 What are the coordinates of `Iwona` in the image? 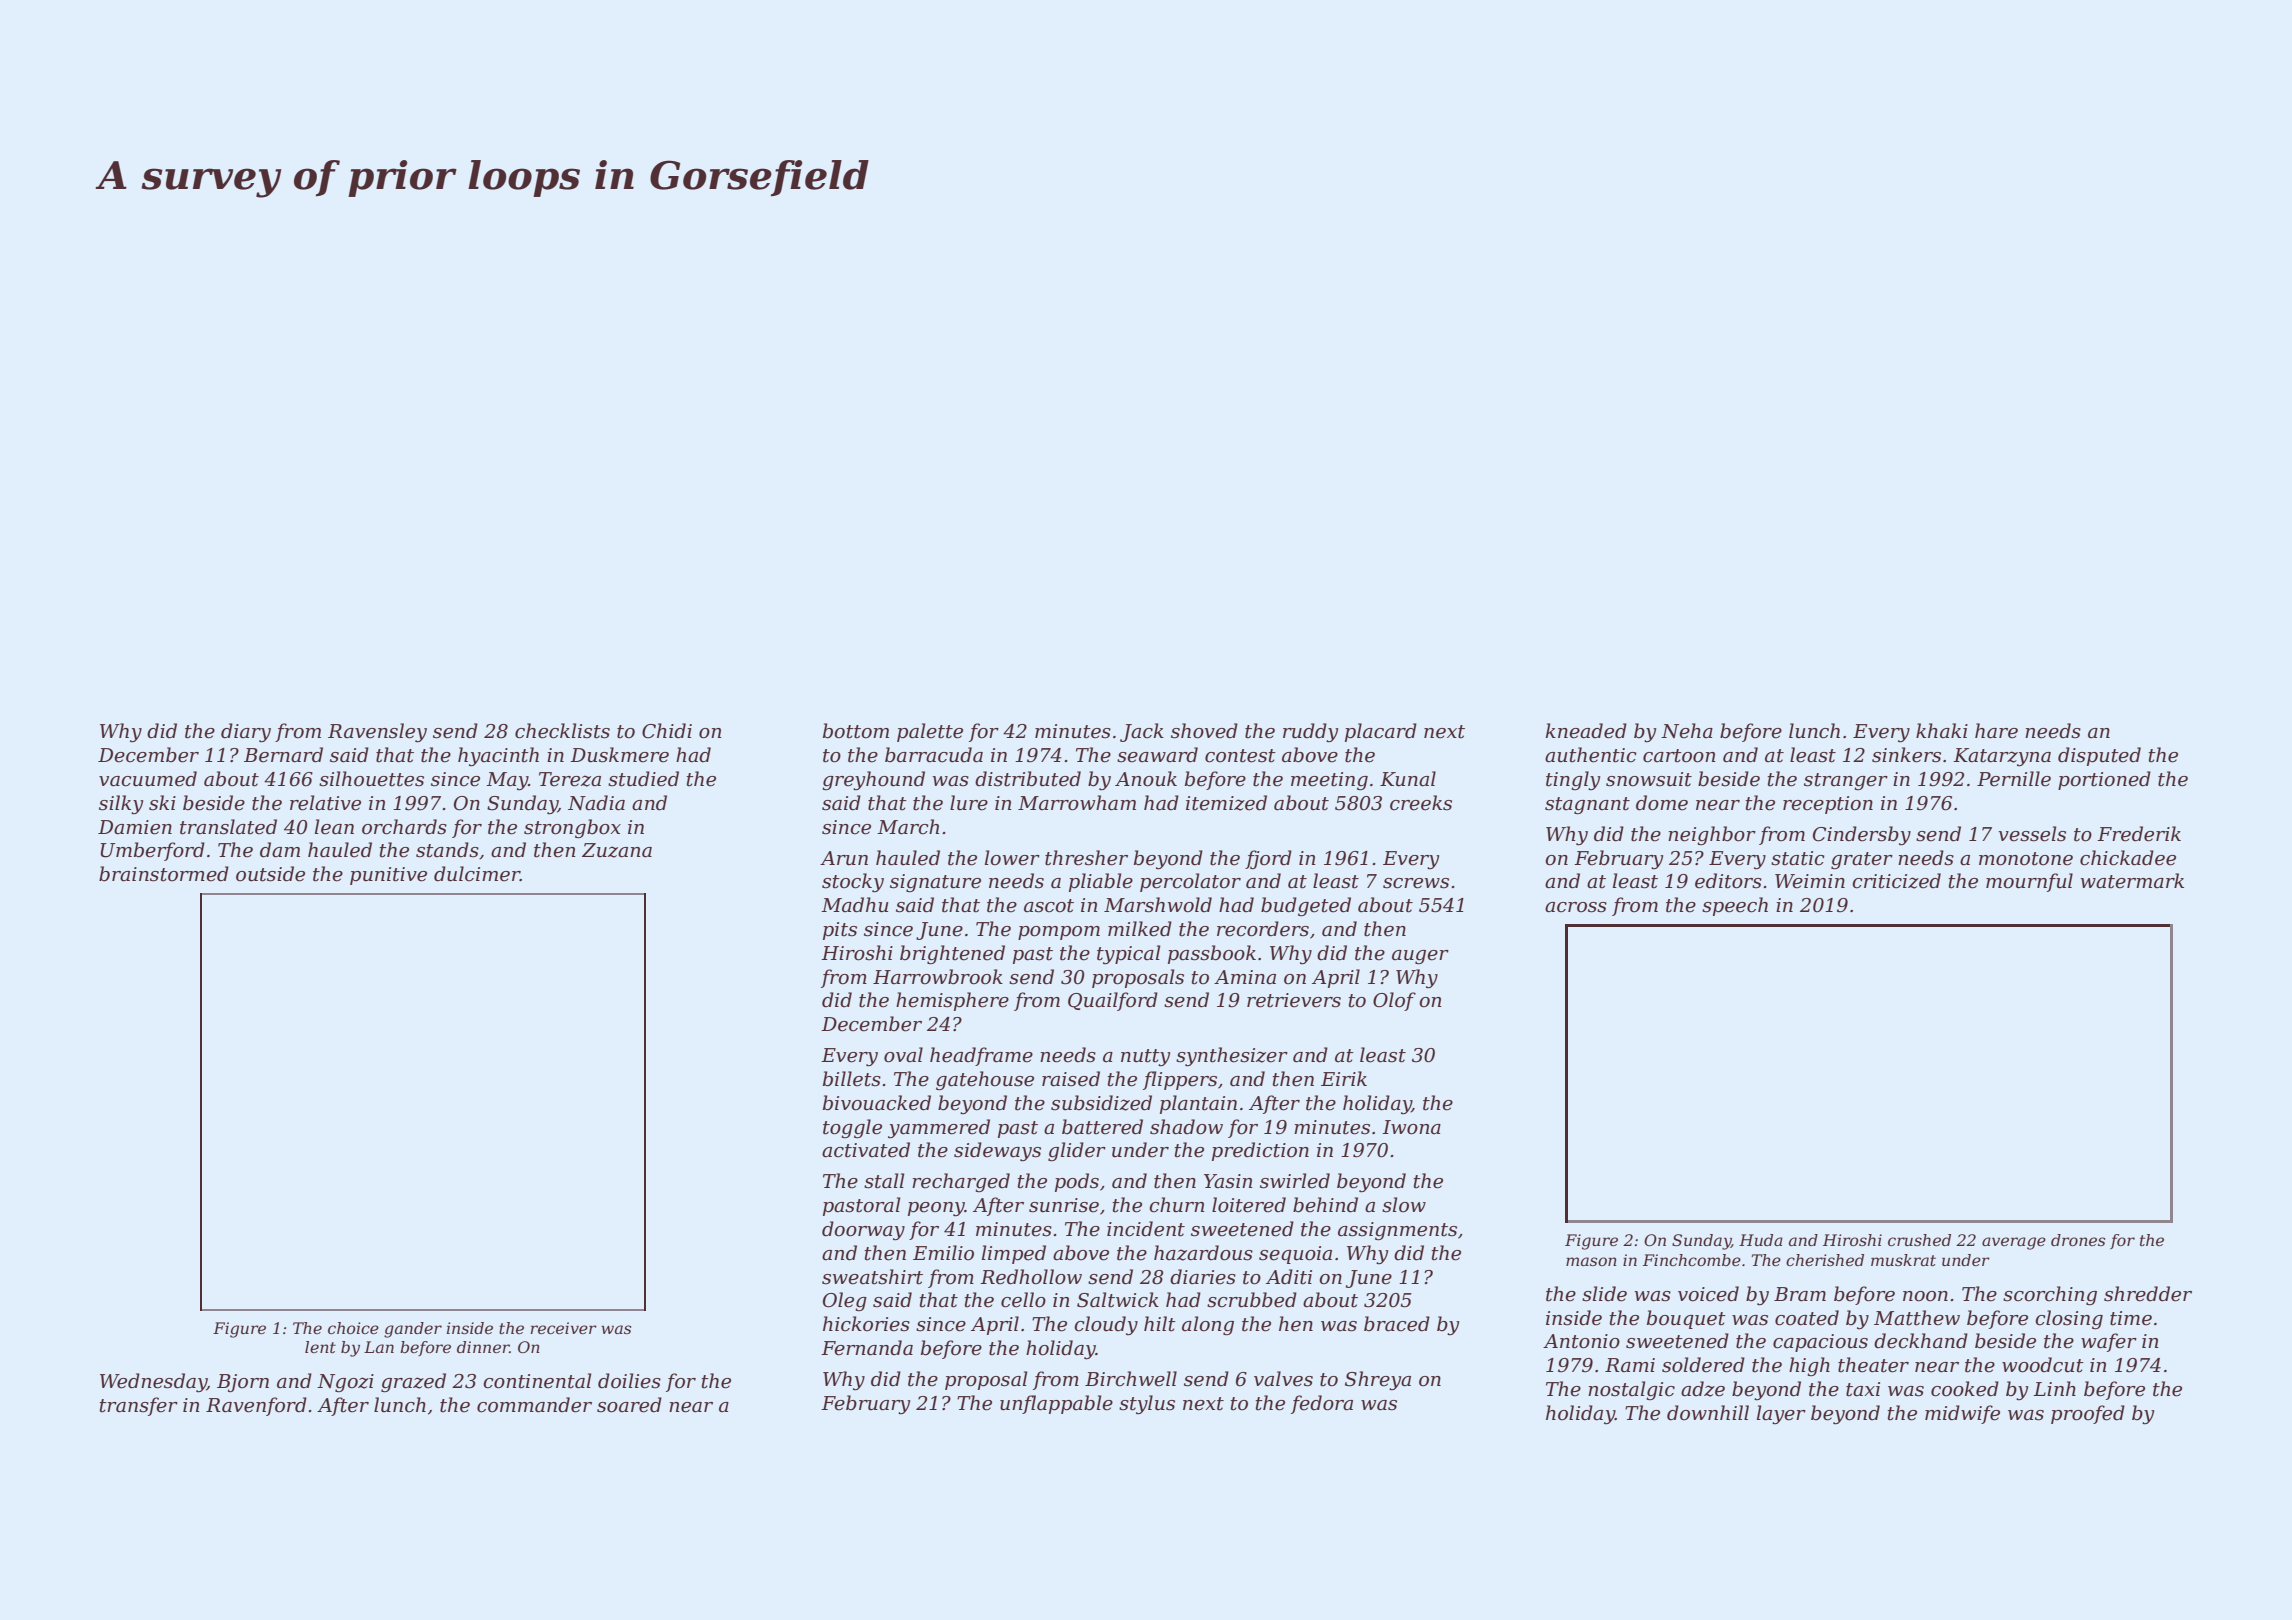 It's located at (1411, 1127).
